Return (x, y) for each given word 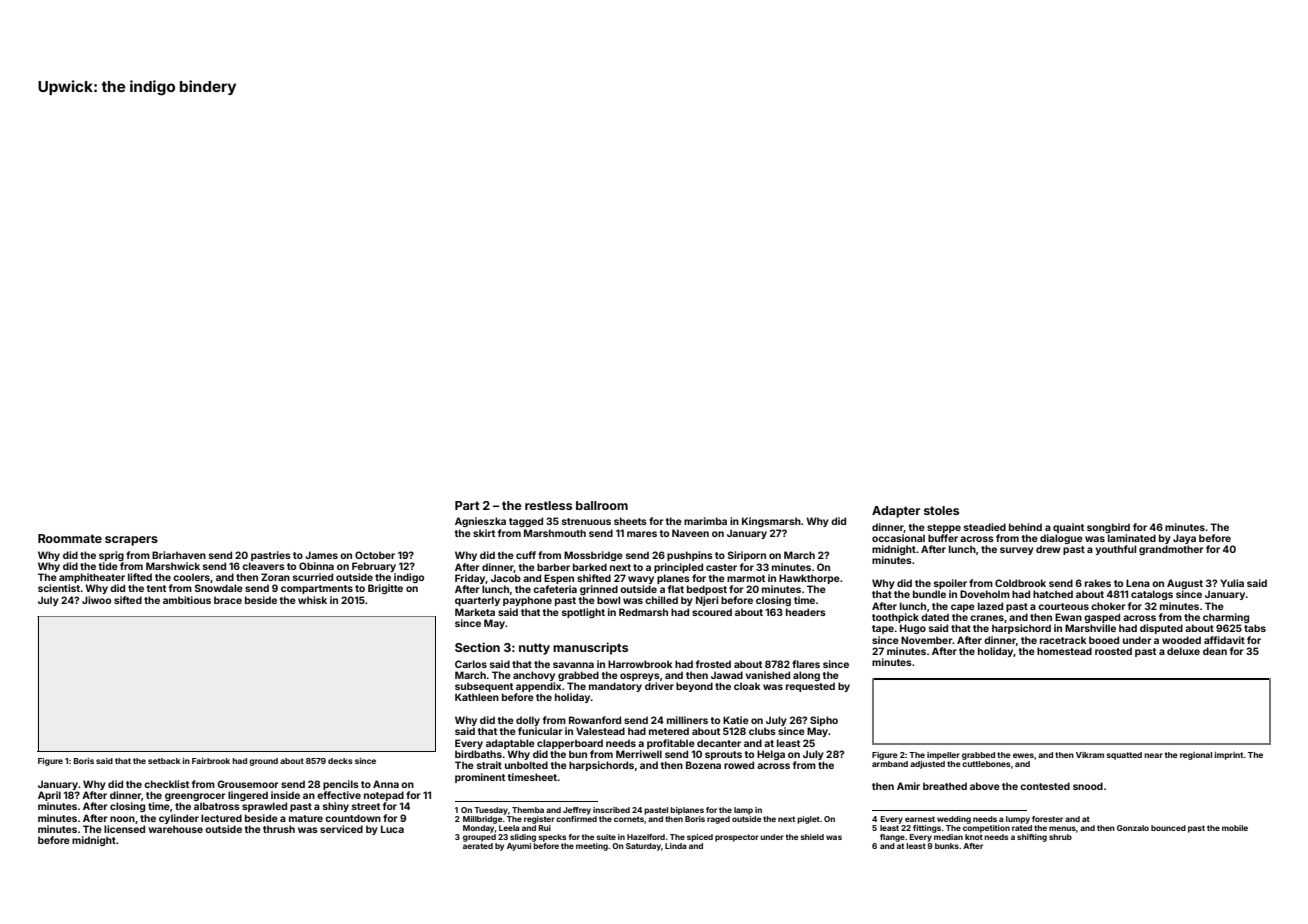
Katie (736, 720)
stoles (941, 510)
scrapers (131, 541)
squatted (1124, 756)
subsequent (484, 687)
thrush (279, 829)
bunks (947, 846)
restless (548, 505)
